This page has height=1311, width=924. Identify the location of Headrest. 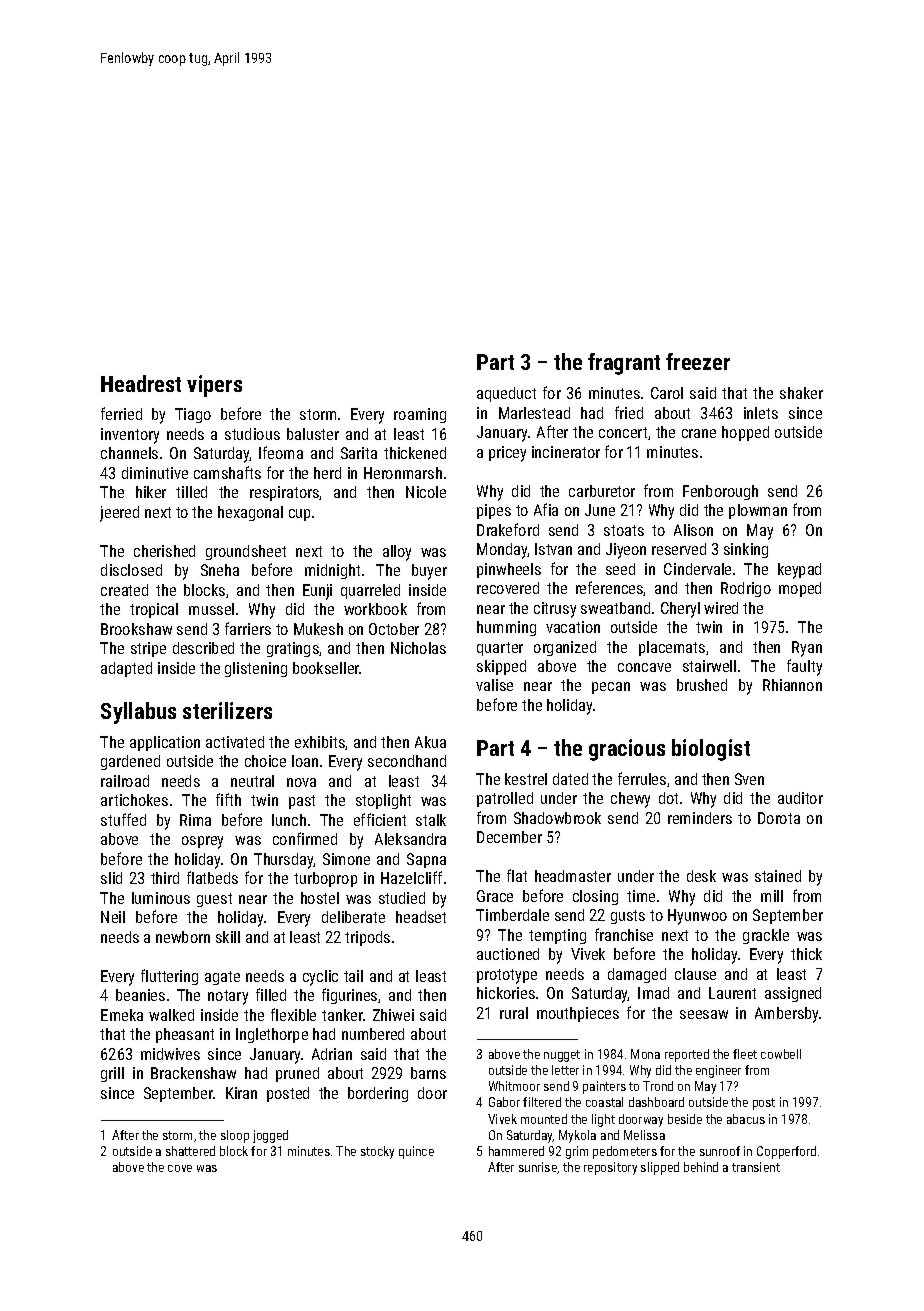
(141, 383).
